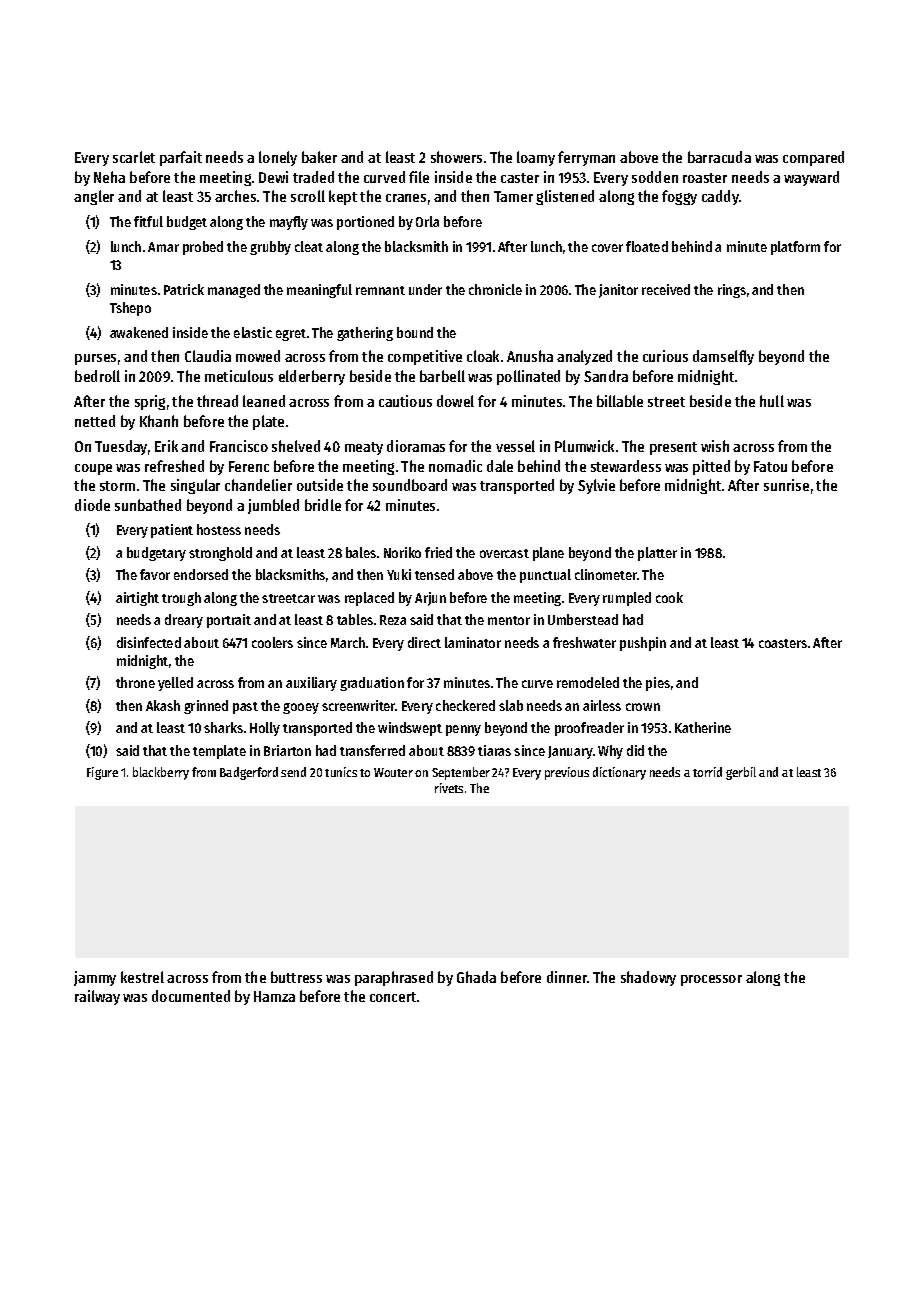 Image resolution: width=924 pixels, height=1311 pixels. Describe the element at coordinates (109, 177) in the page. I see `Neha` at that location.
